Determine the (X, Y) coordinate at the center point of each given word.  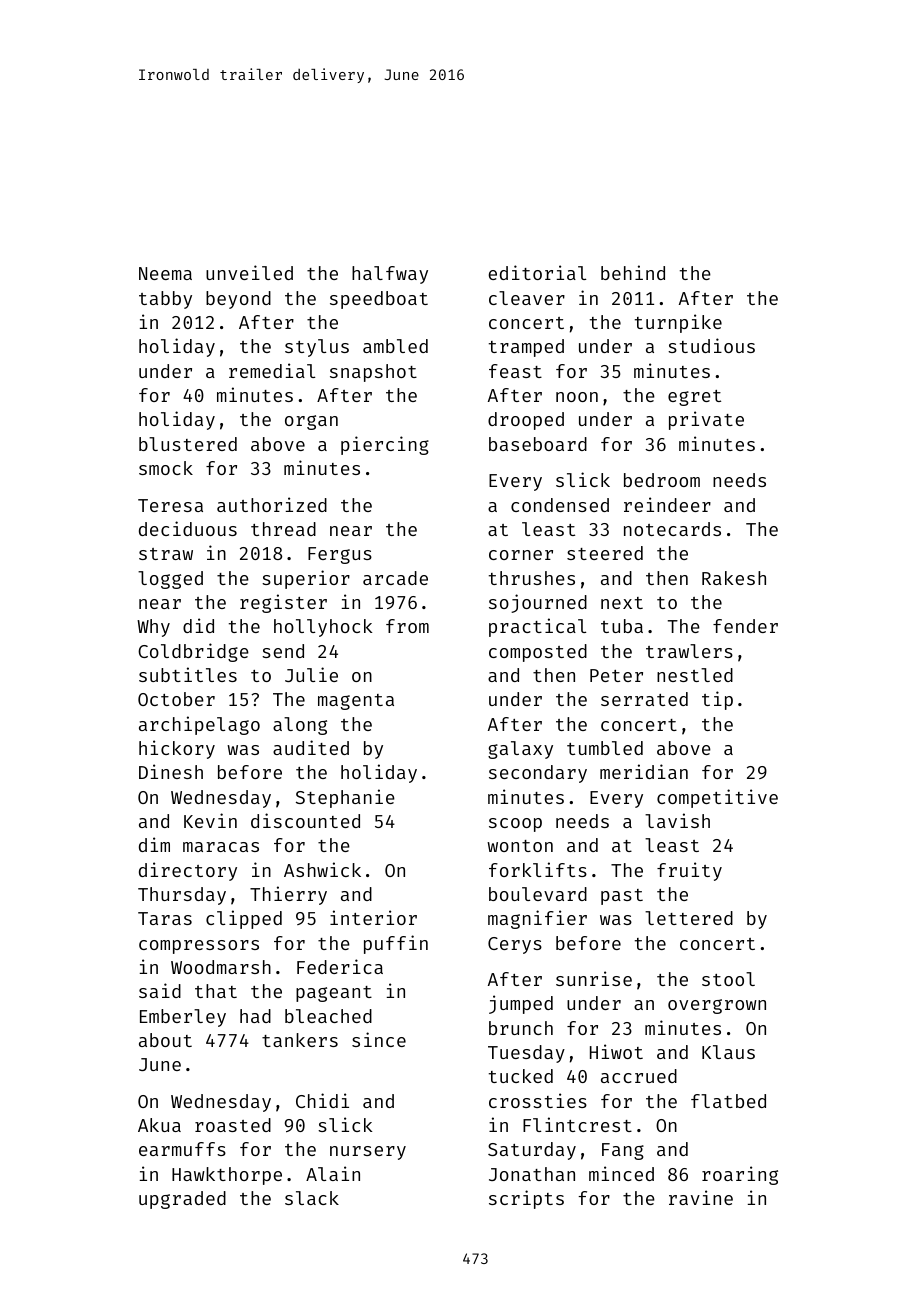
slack (312, 1198)
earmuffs (182, 1149)
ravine (701, 1197)
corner (521, 555)
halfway (390, 275)
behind (633, 272)
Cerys (515, 945)
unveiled (249, 272)
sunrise (594, 978)
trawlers (689, 651)
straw (166, 554)
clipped (244, 919)
